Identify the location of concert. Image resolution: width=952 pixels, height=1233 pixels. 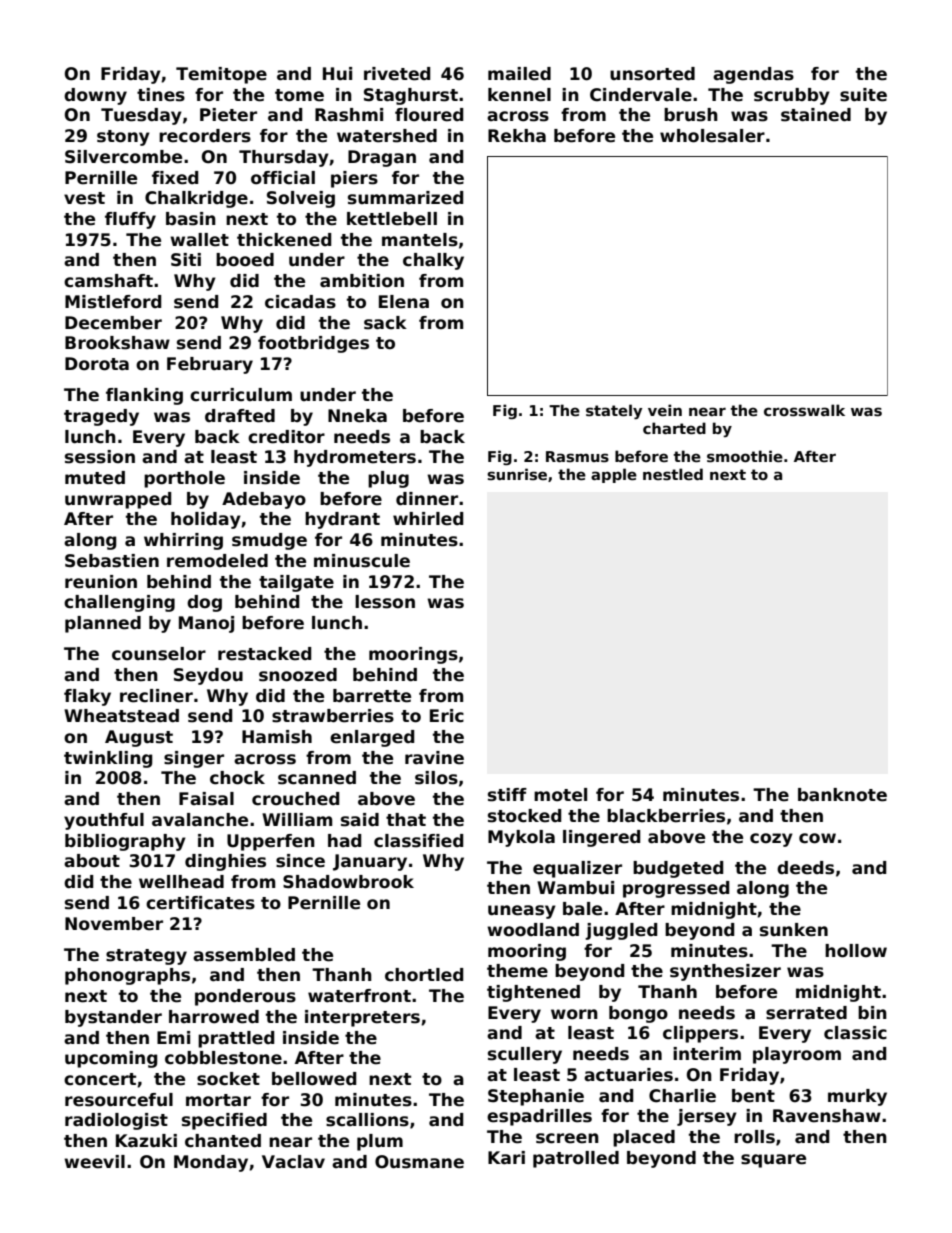
(100, 1079).
